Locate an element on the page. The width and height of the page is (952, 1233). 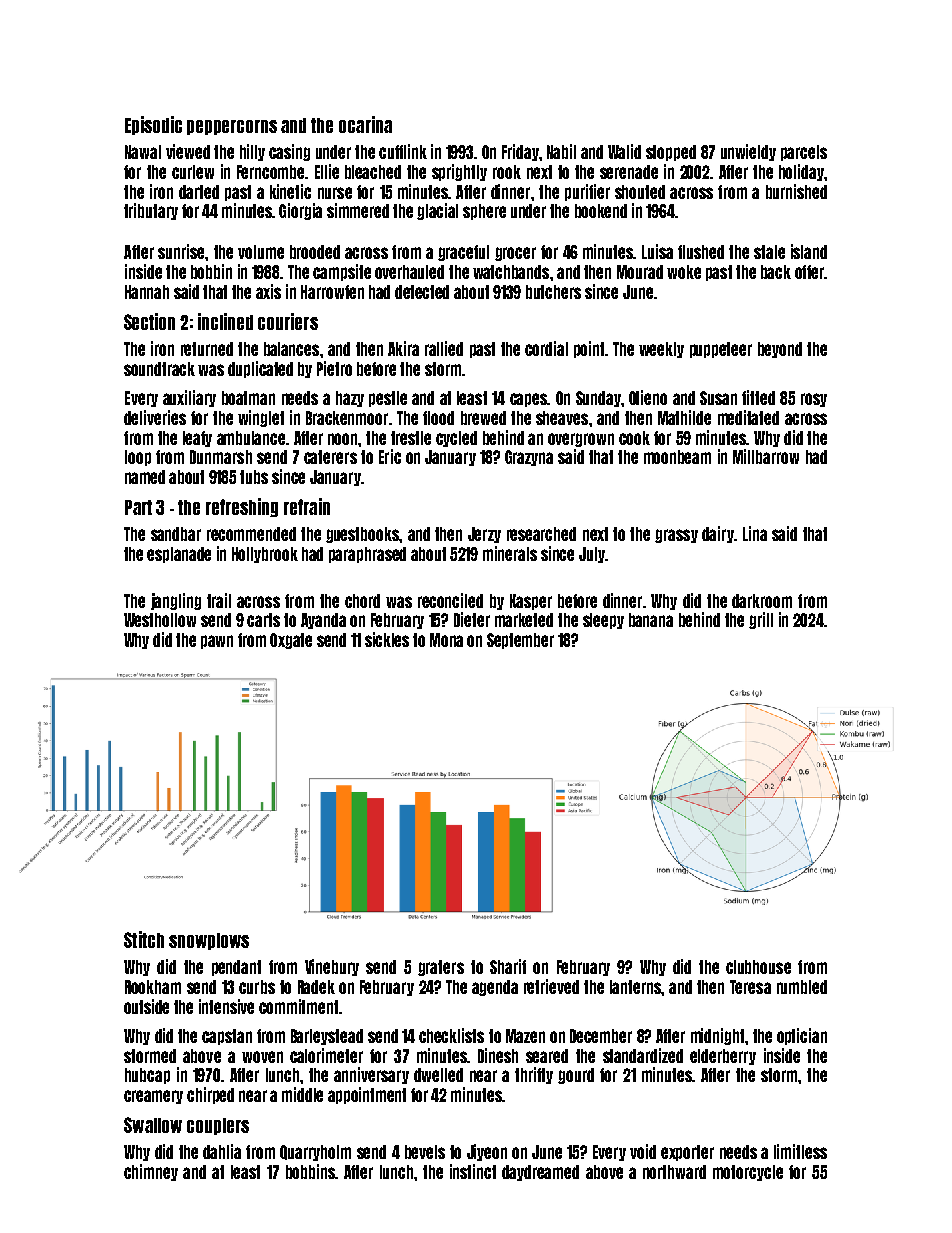
Mona is located at coordinates (446, 640).
